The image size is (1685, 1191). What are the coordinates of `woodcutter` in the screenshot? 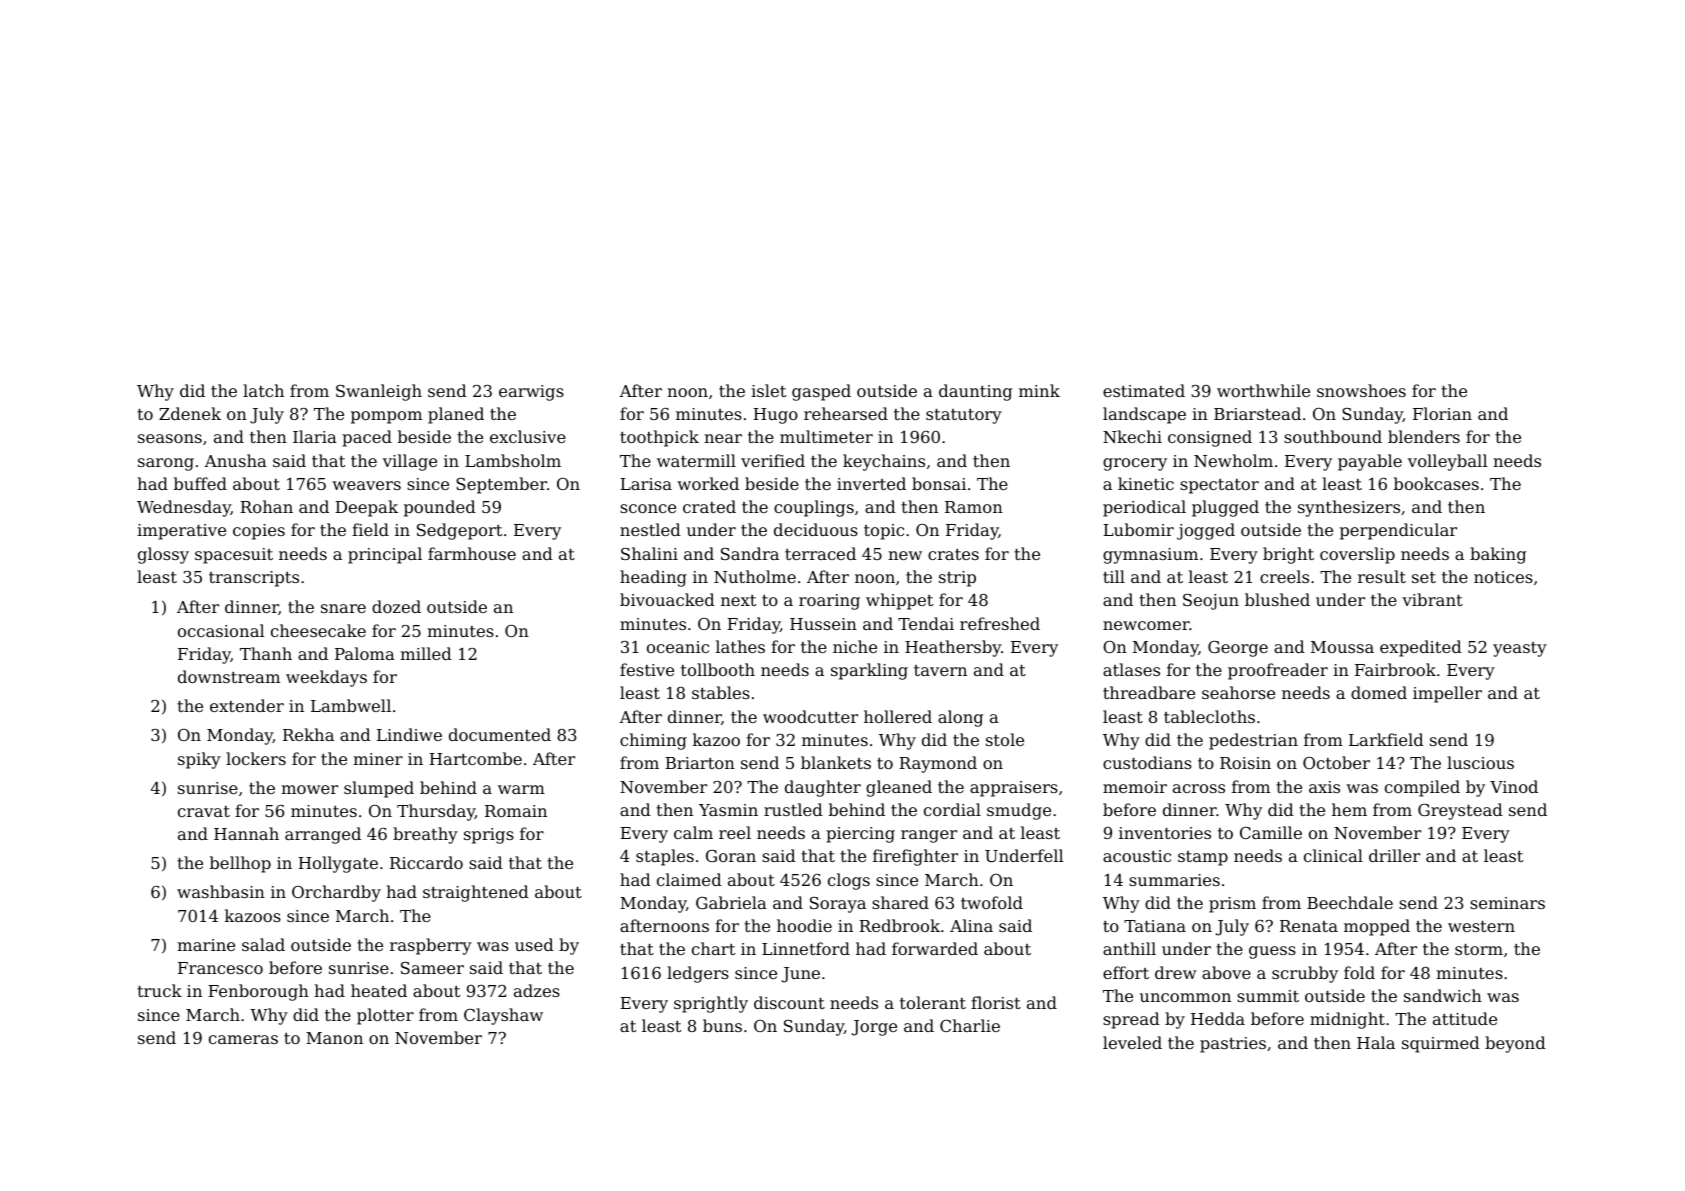 It's located at (810, 716).
